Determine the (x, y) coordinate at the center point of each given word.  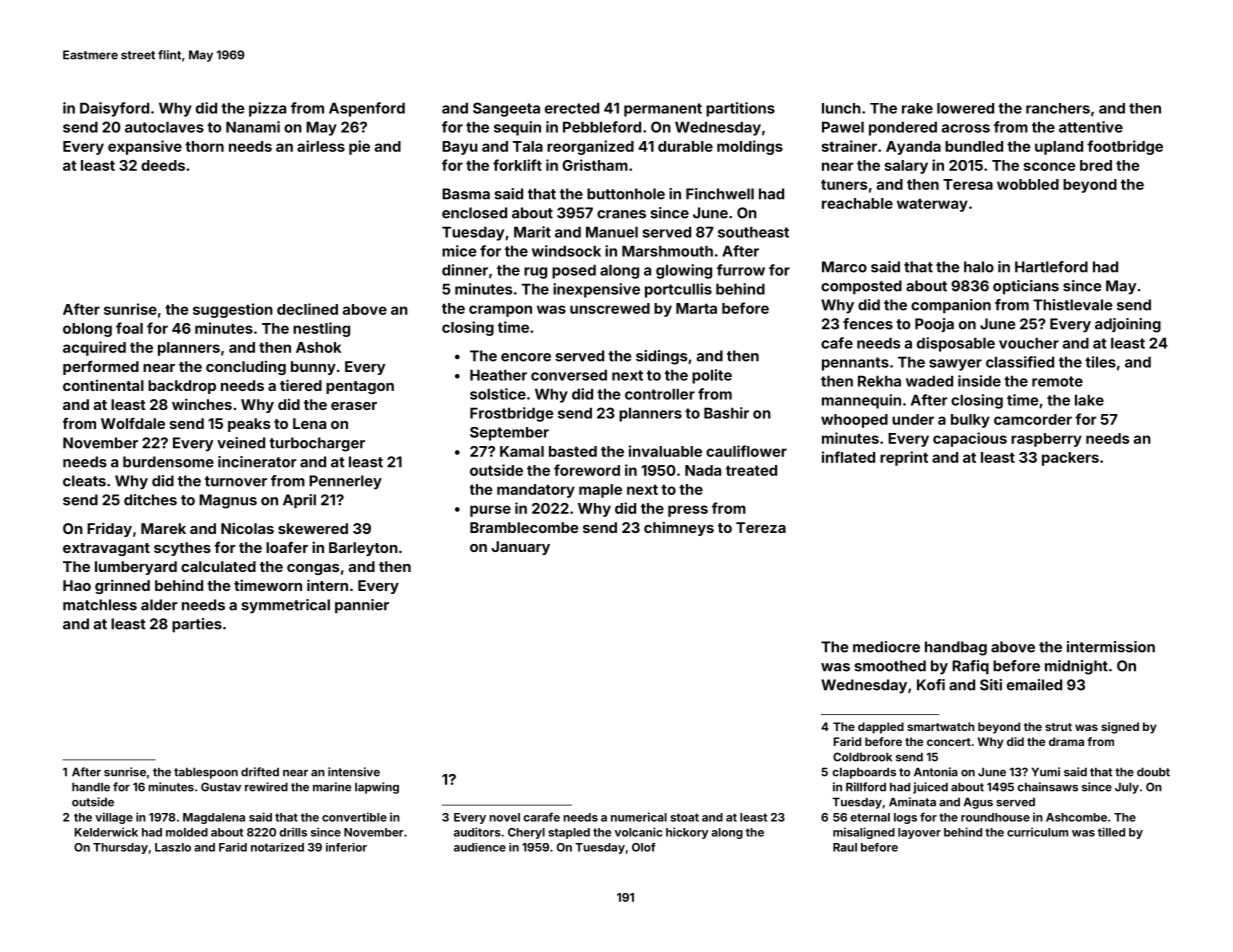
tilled (1111, 832)
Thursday (120, 848)
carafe (541, 817)
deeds (163, 165)
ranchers (1058, 108)
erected (572, 108)
